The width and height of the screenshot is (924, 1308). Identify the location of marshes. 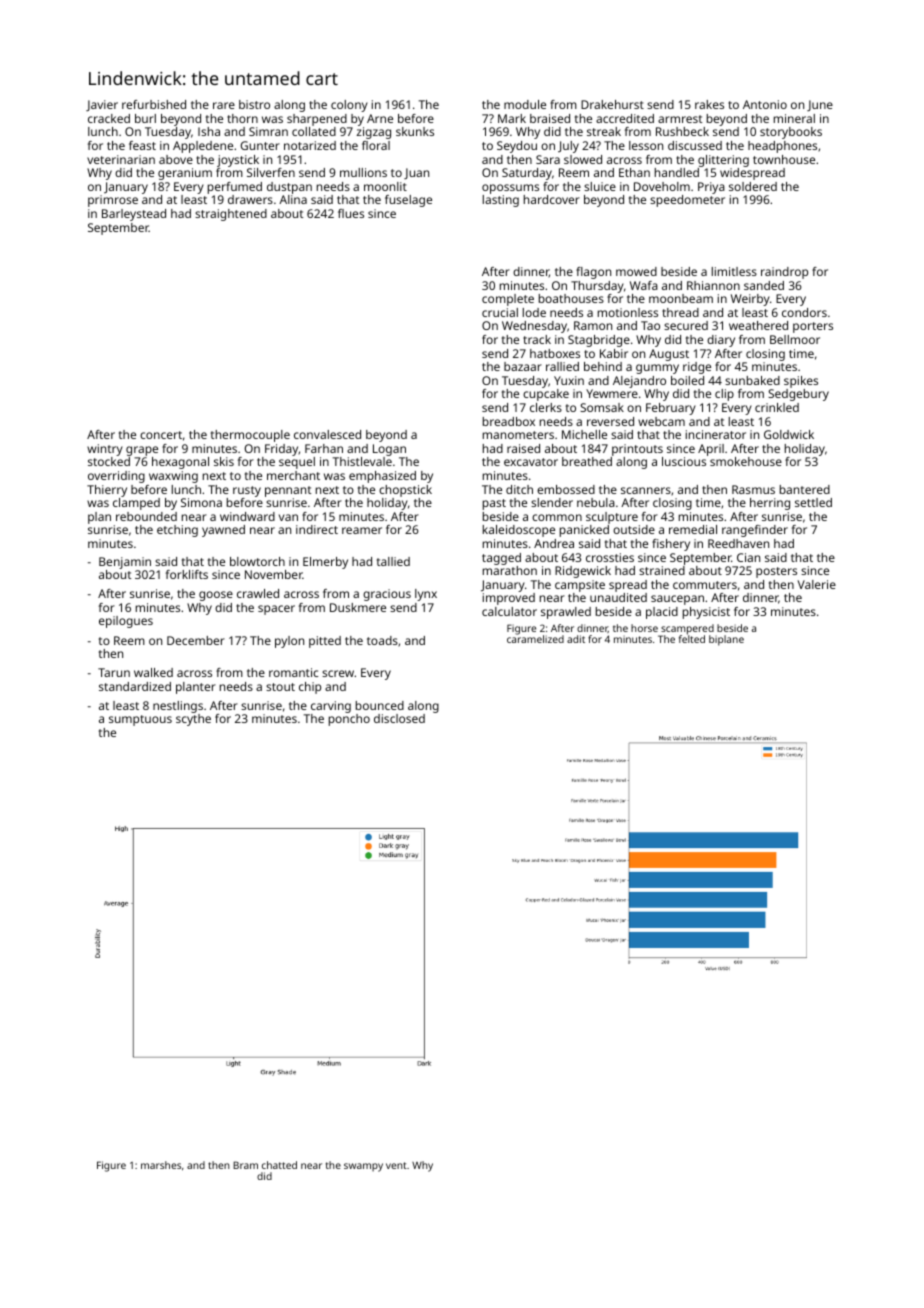
(161, 1165).
